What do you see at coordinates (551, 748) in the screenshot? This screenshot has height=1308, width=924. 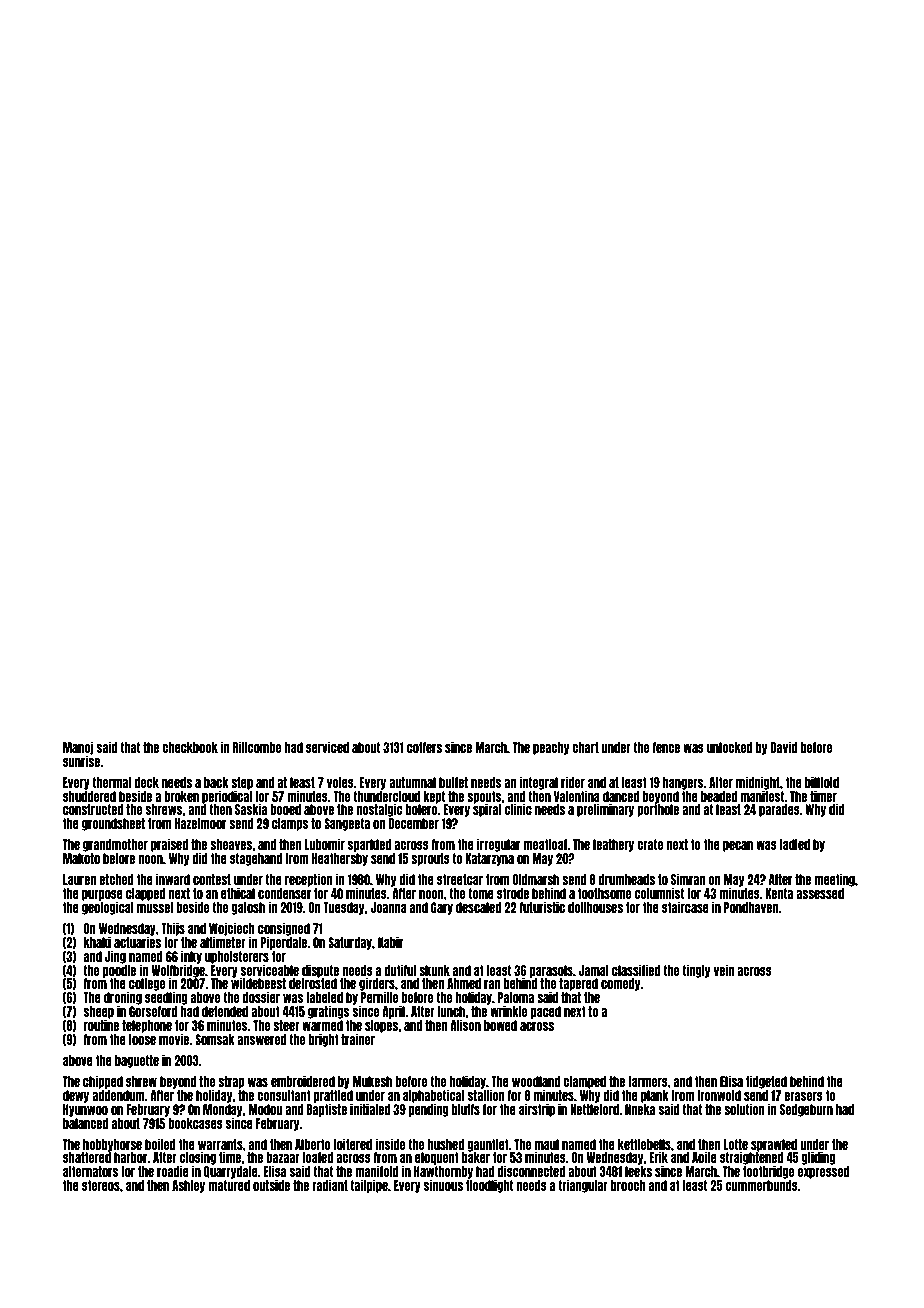 I see `peachy` at bounding box center [551, 748].
